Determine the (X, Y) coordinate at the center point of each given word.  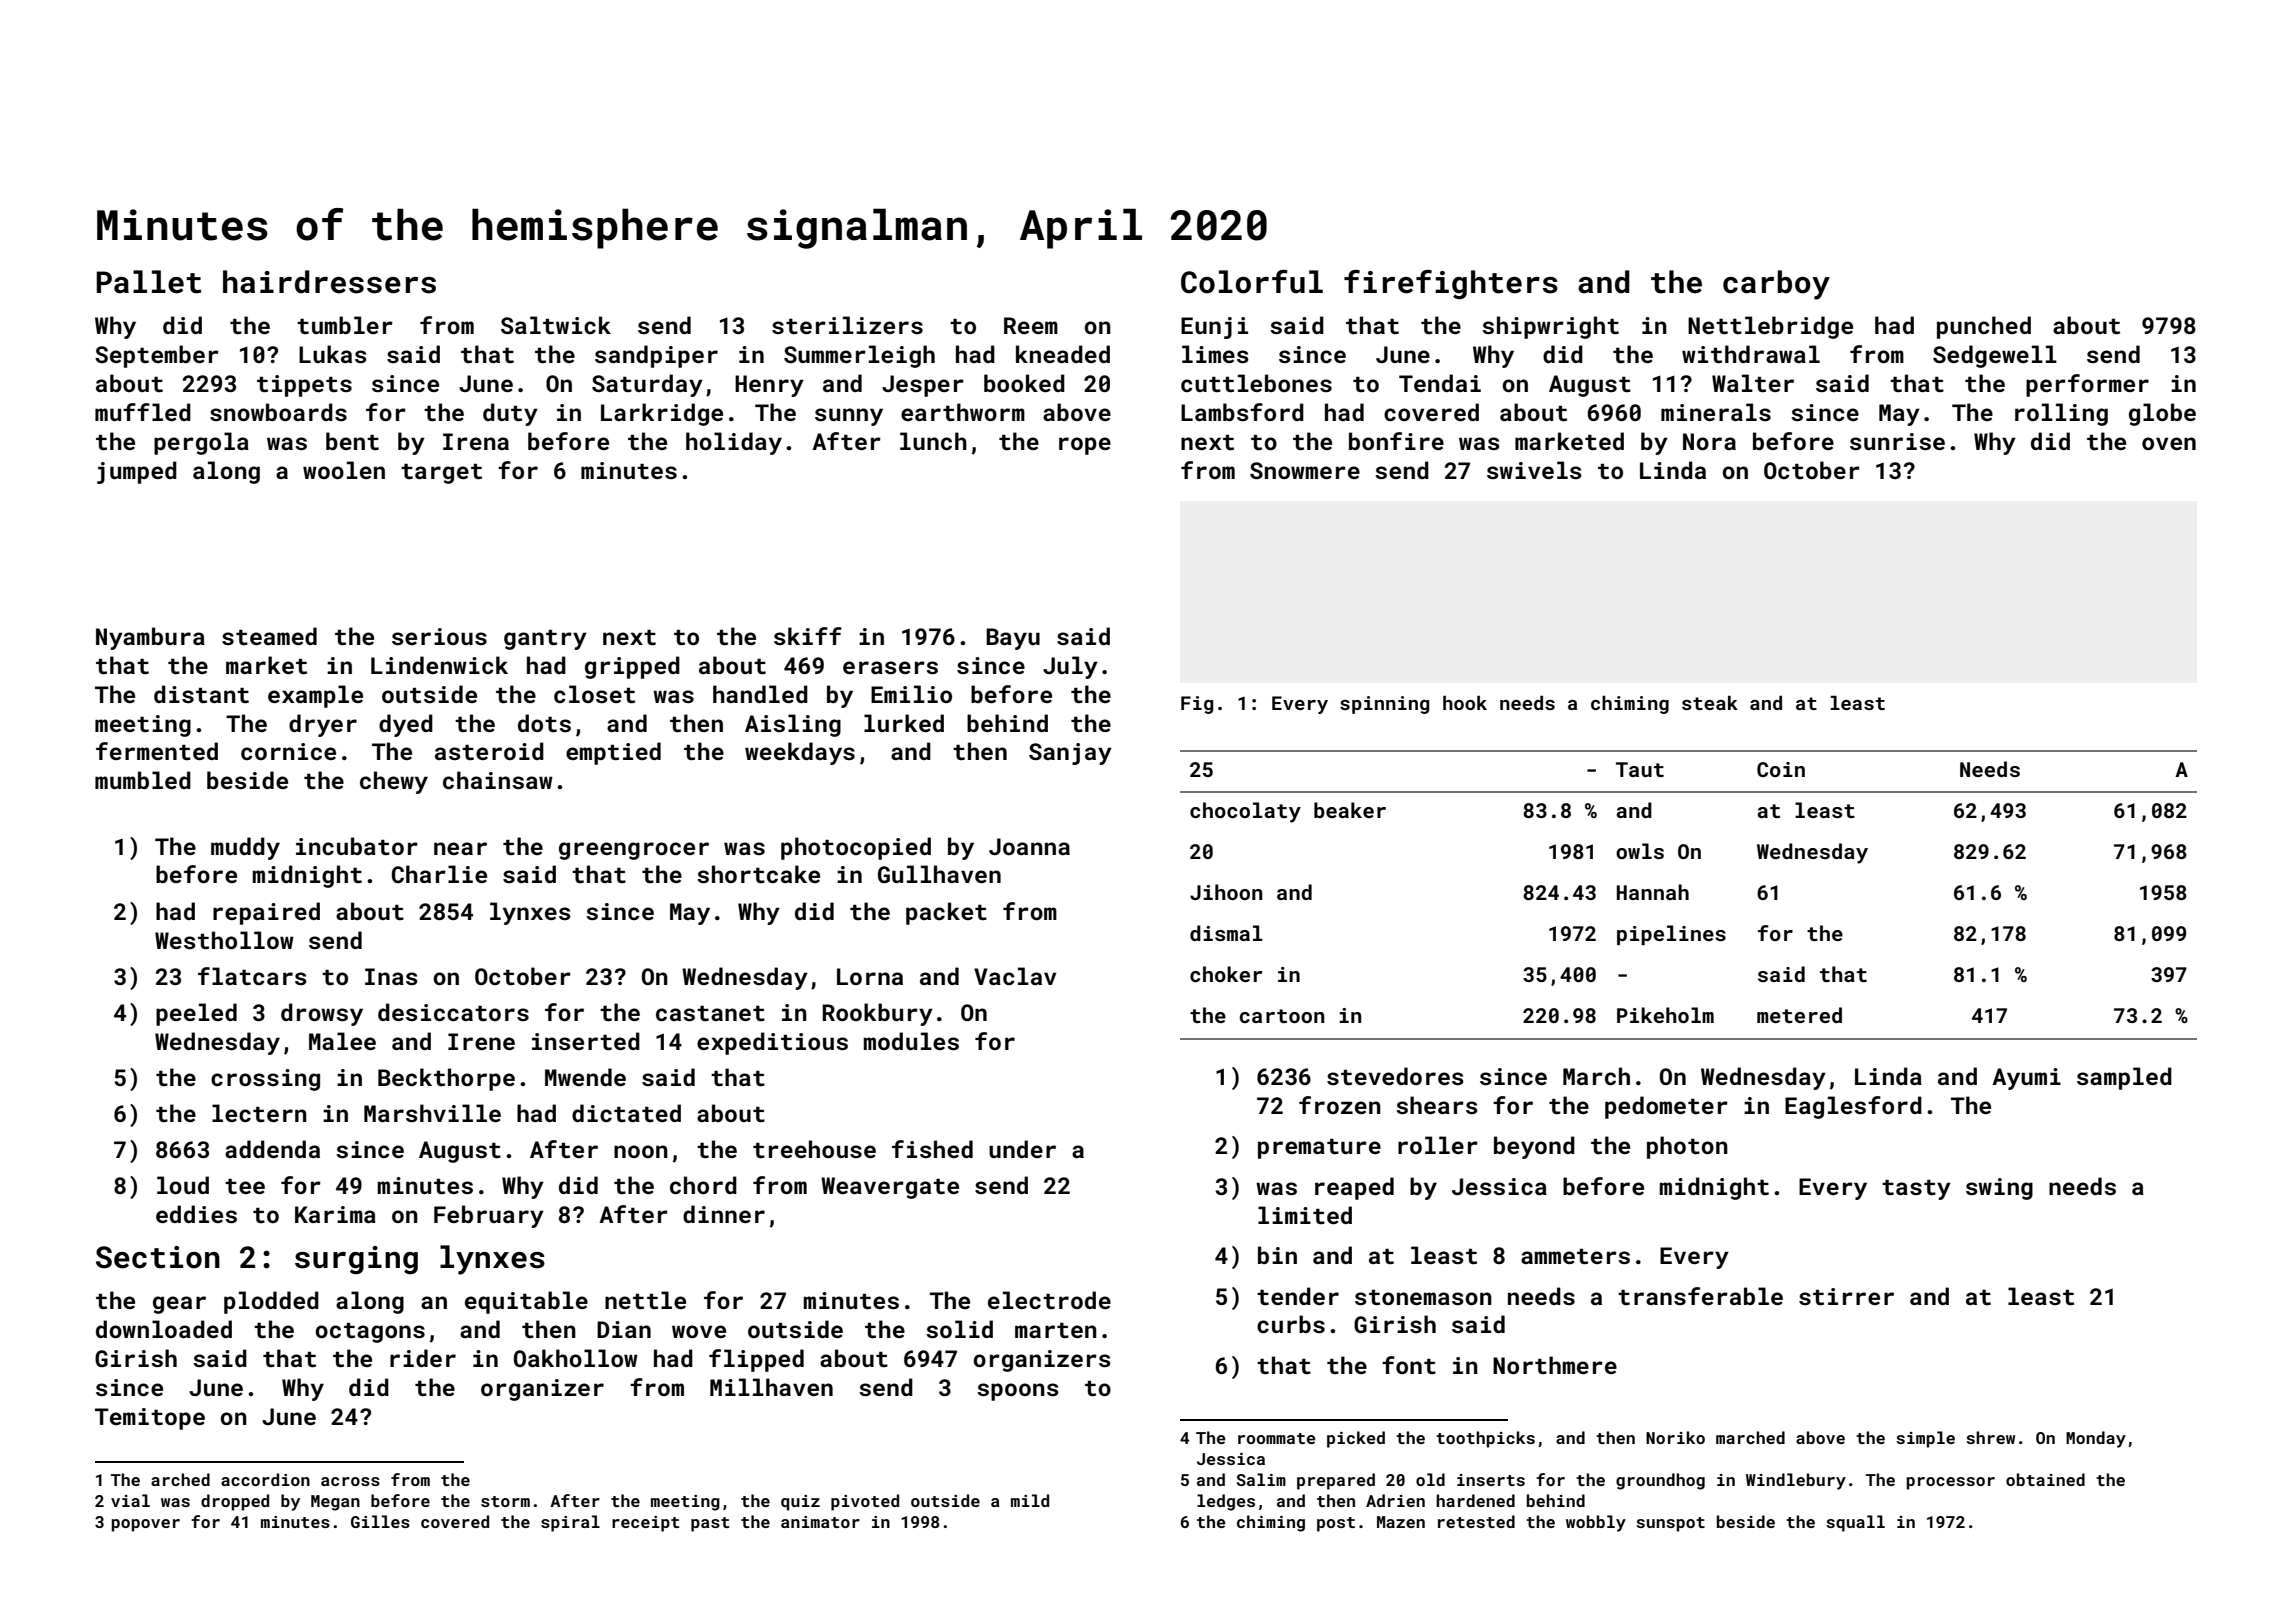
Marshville (432, 1113)
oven (2169, 443)
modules (911, 1041)
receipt (646, 1524)
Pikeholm (1665, 1015)
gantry (545, 640)
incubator (357, 846)
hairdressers (329, 282)
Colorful (1252, 282)
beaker (1350, 810)
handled (760, 694)
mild (1030, 1500)
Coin (1781, 769)
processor (1950, 1483)
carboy (1776, 285)
